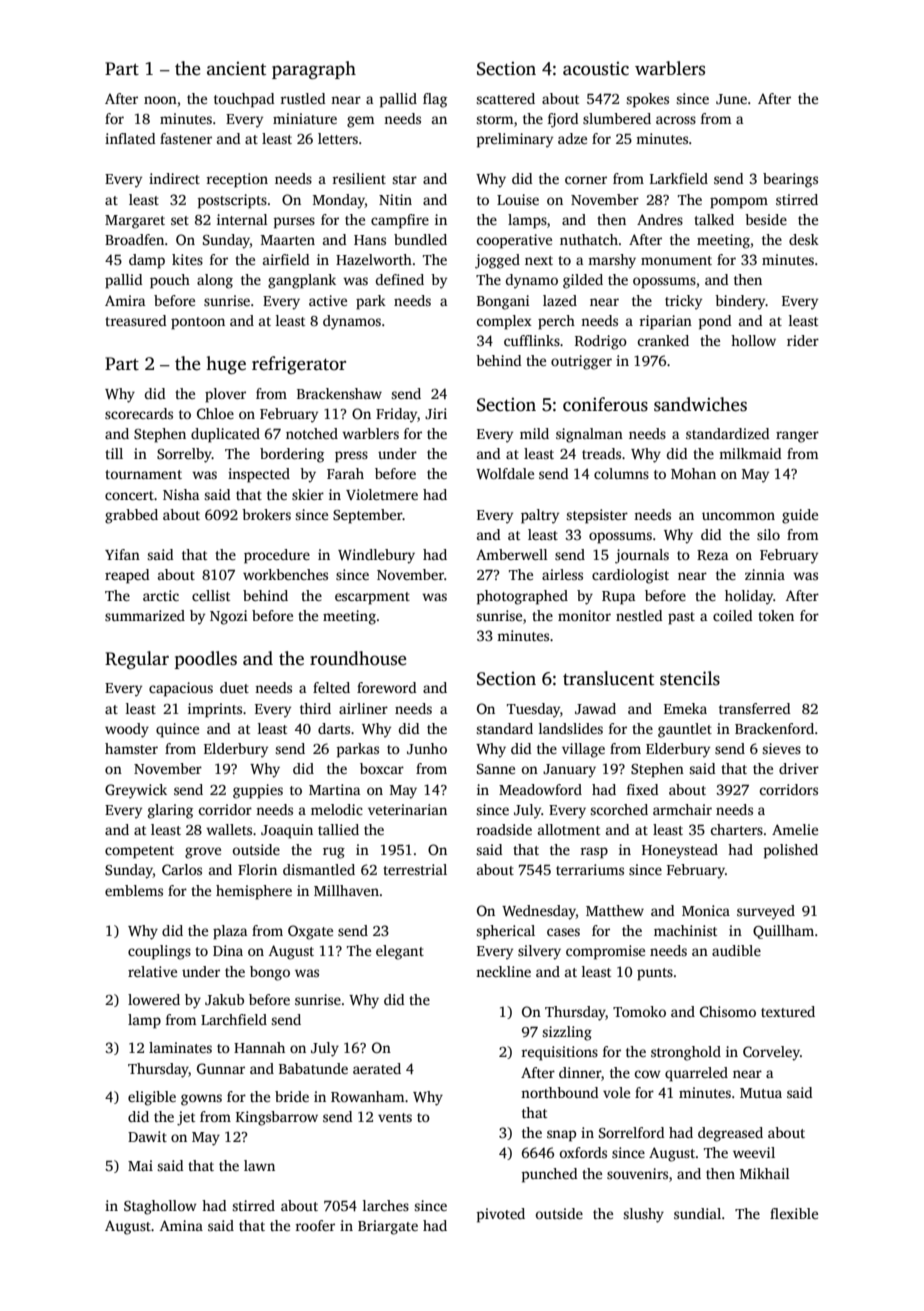 This screenshot has height=1311, width=924. What do you see at coordinates (563, 932) in the screenshot?
I see `cases` at bounding box center [563, 932].
